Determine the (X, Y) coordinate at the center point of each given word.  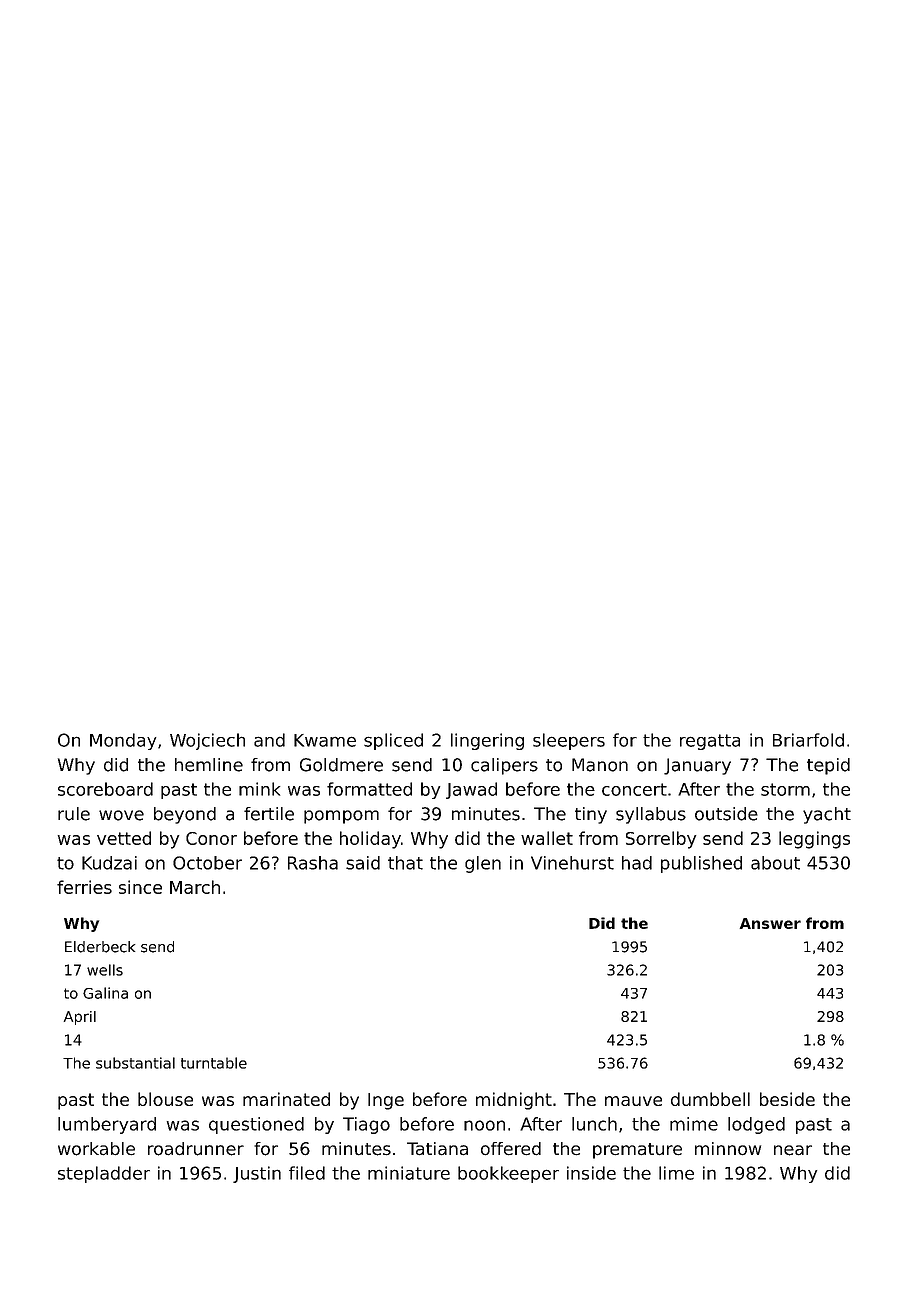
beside (787, 1099)
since (140, 887)
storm (785, 789)
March (195, 887)
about (775, 863)
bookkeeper (508, 1174)
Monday (123, 741)
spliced (393, 741)
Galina (105, 993)
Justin (257, 1174)
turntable (214, 1063)
